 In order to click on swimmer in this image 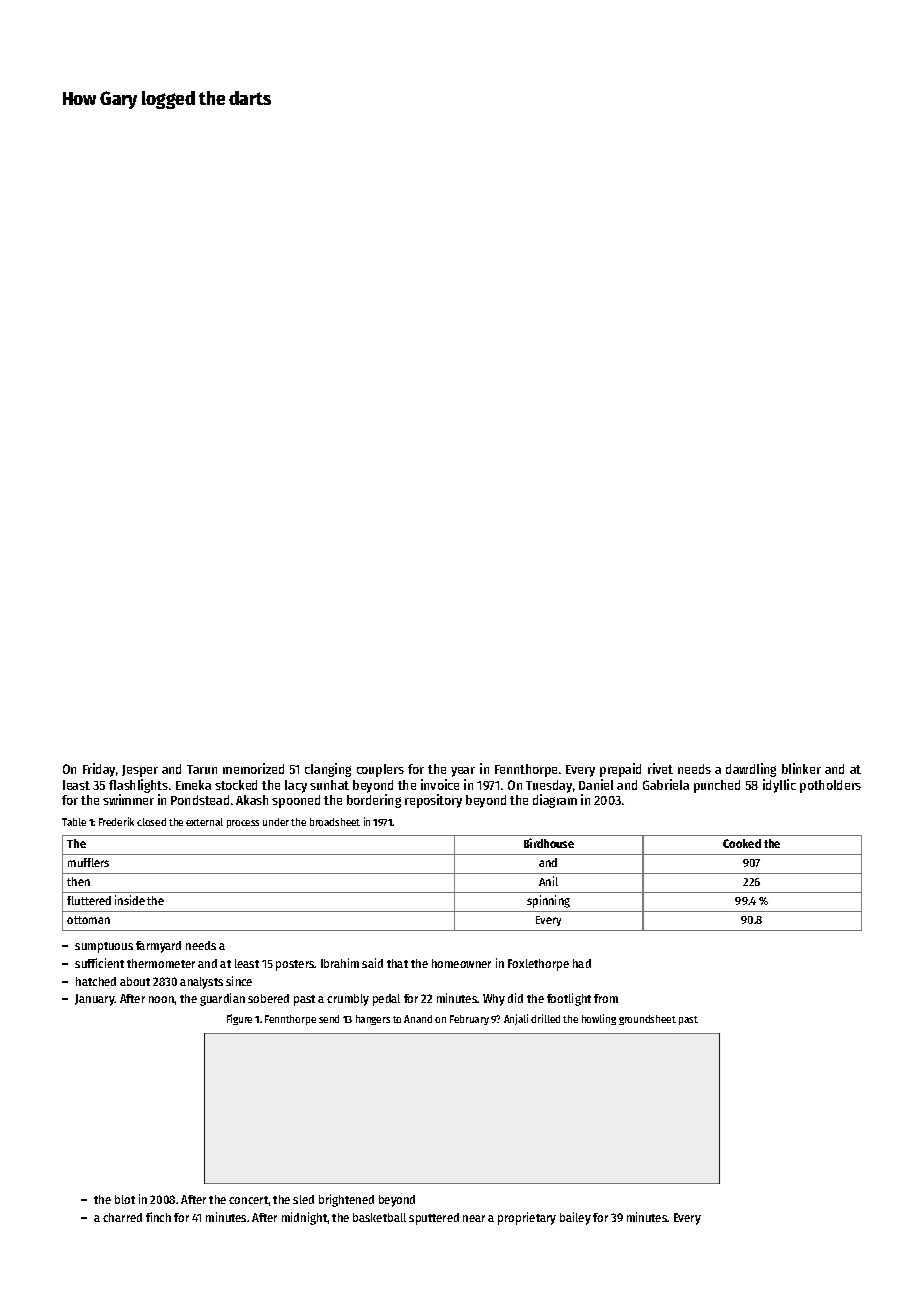, I will do `click(128, 799)`.
